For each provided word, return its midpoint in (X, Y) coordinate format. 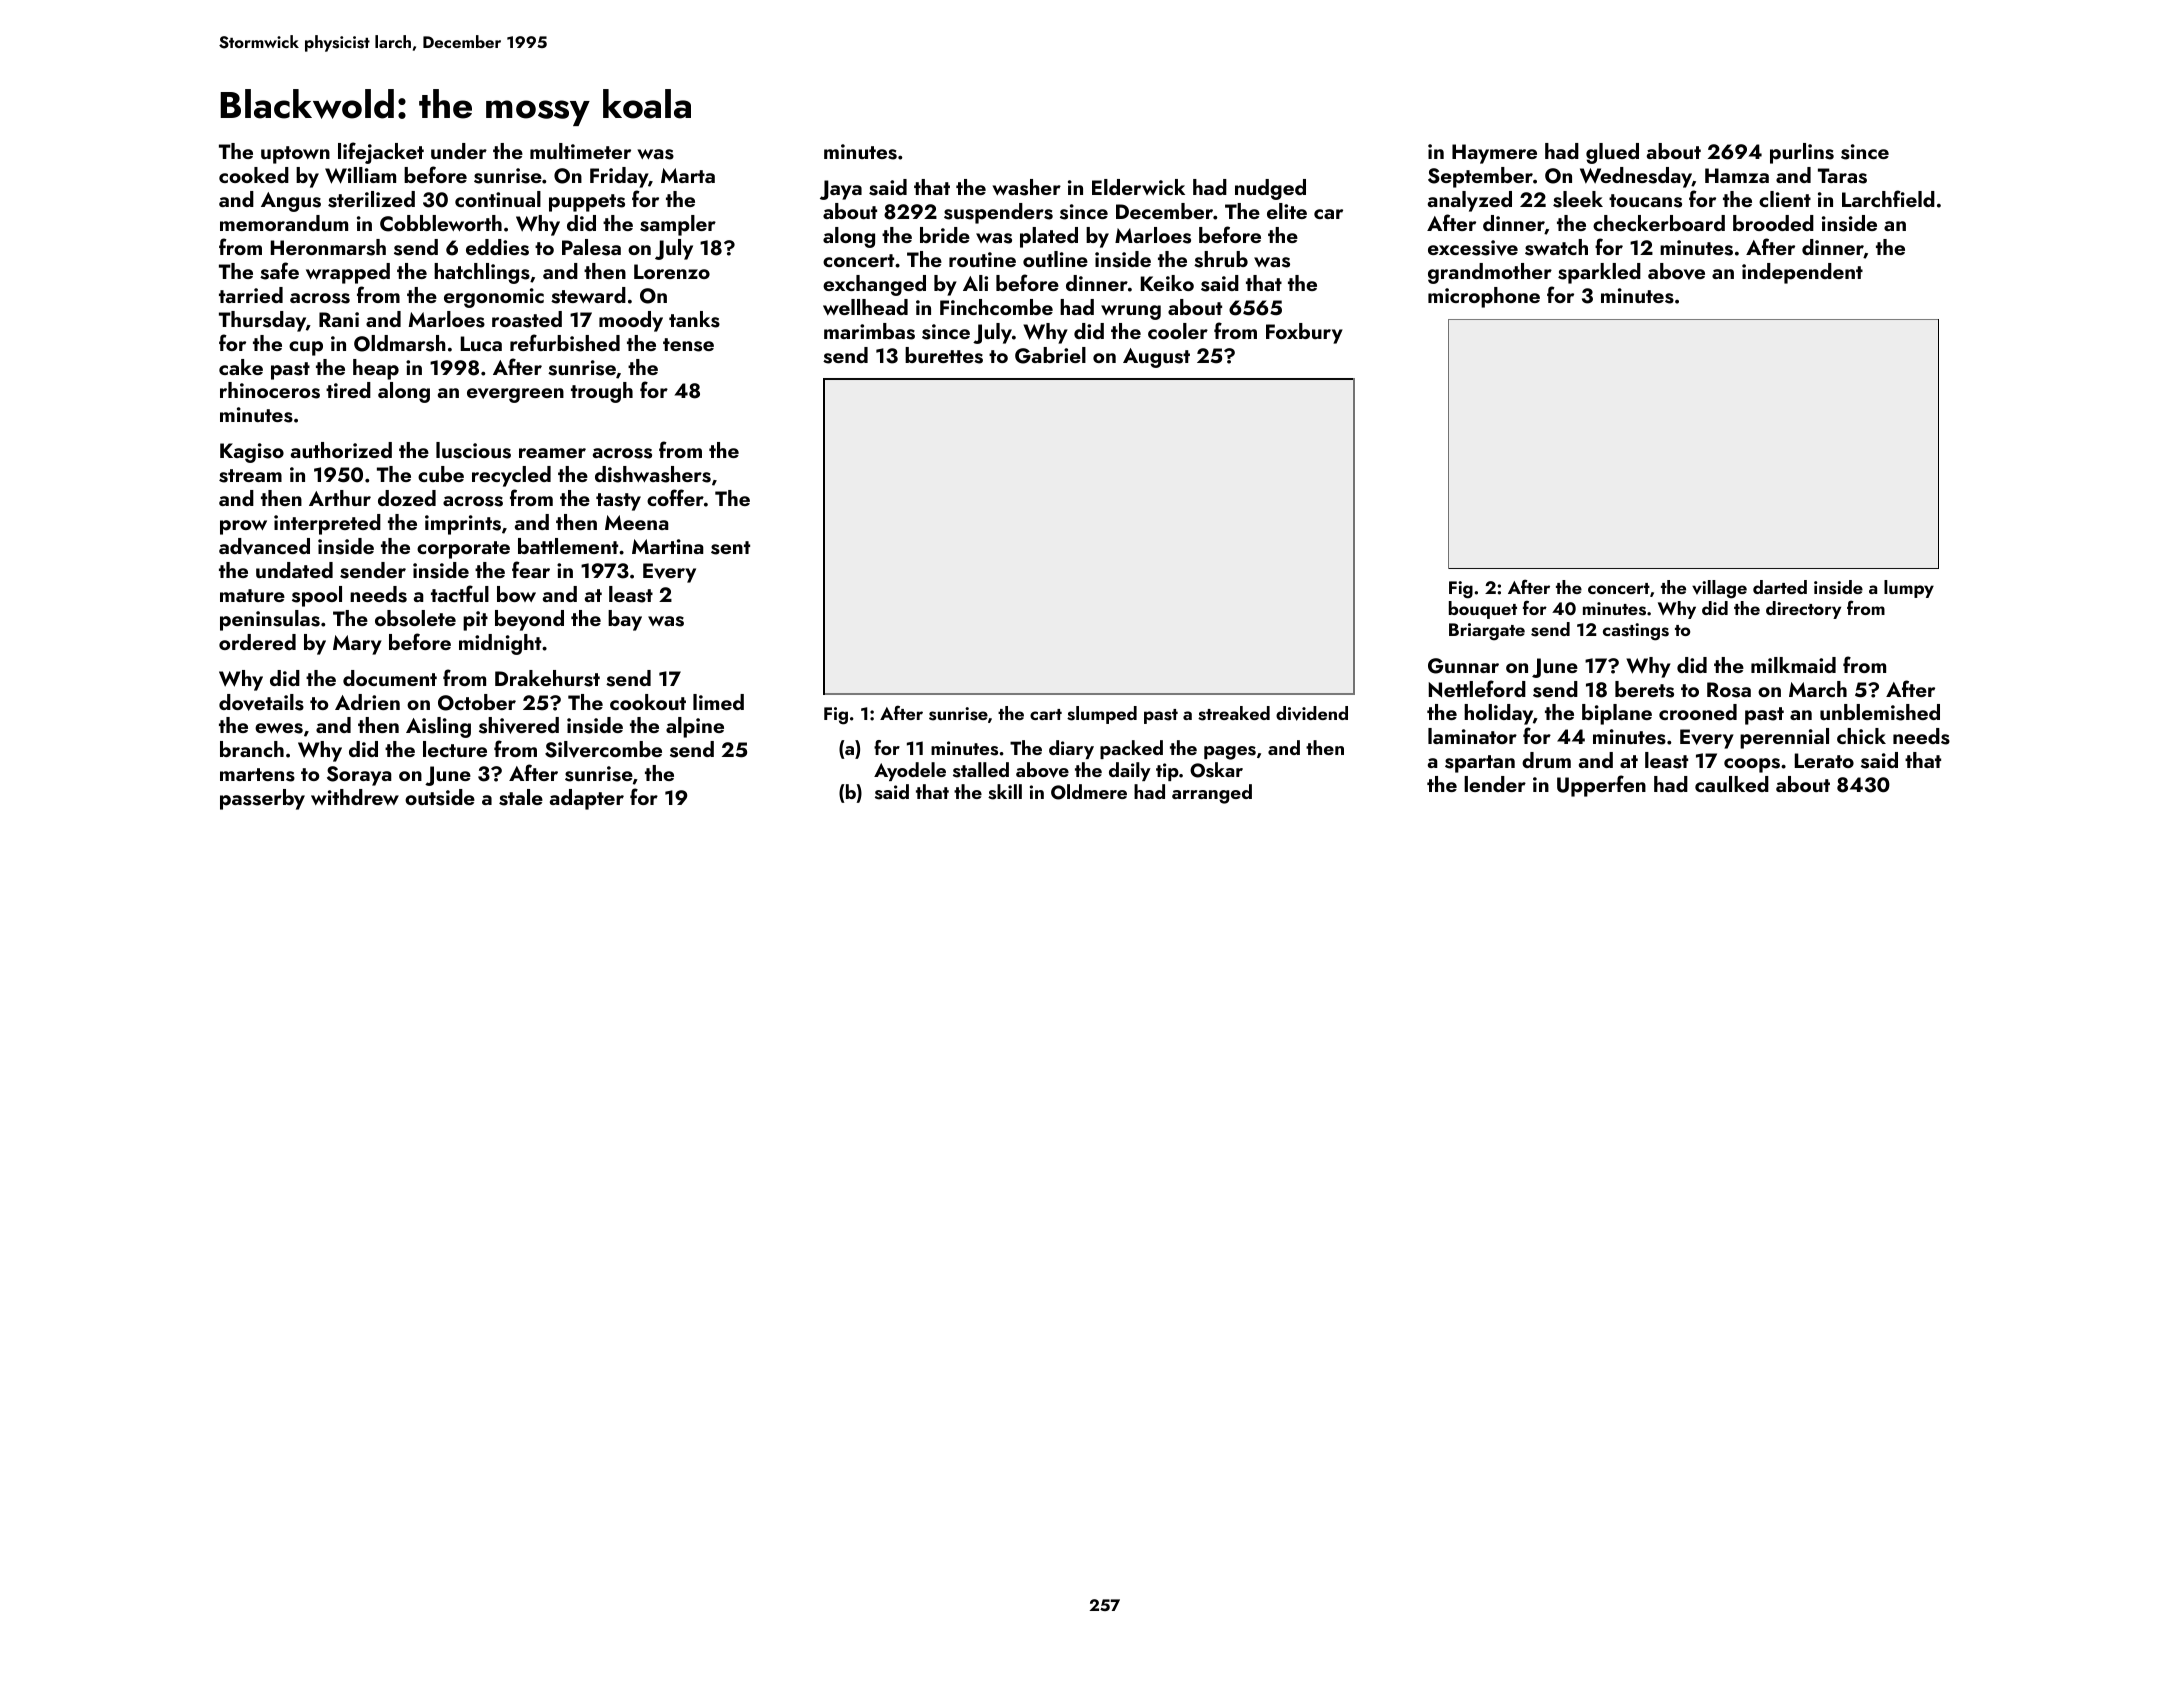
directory (1803, 610)
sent (730, 548)
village (1719, 589)
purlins (1802, 153)
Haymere (1494, 154)
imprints (463, 525)
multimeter (580, 151)
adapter (587, 799)
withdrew (355, 797)
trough (602, 392)
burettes (944, 355)
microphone (1484, 297)
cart (1046, 714)
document (390, 678)
